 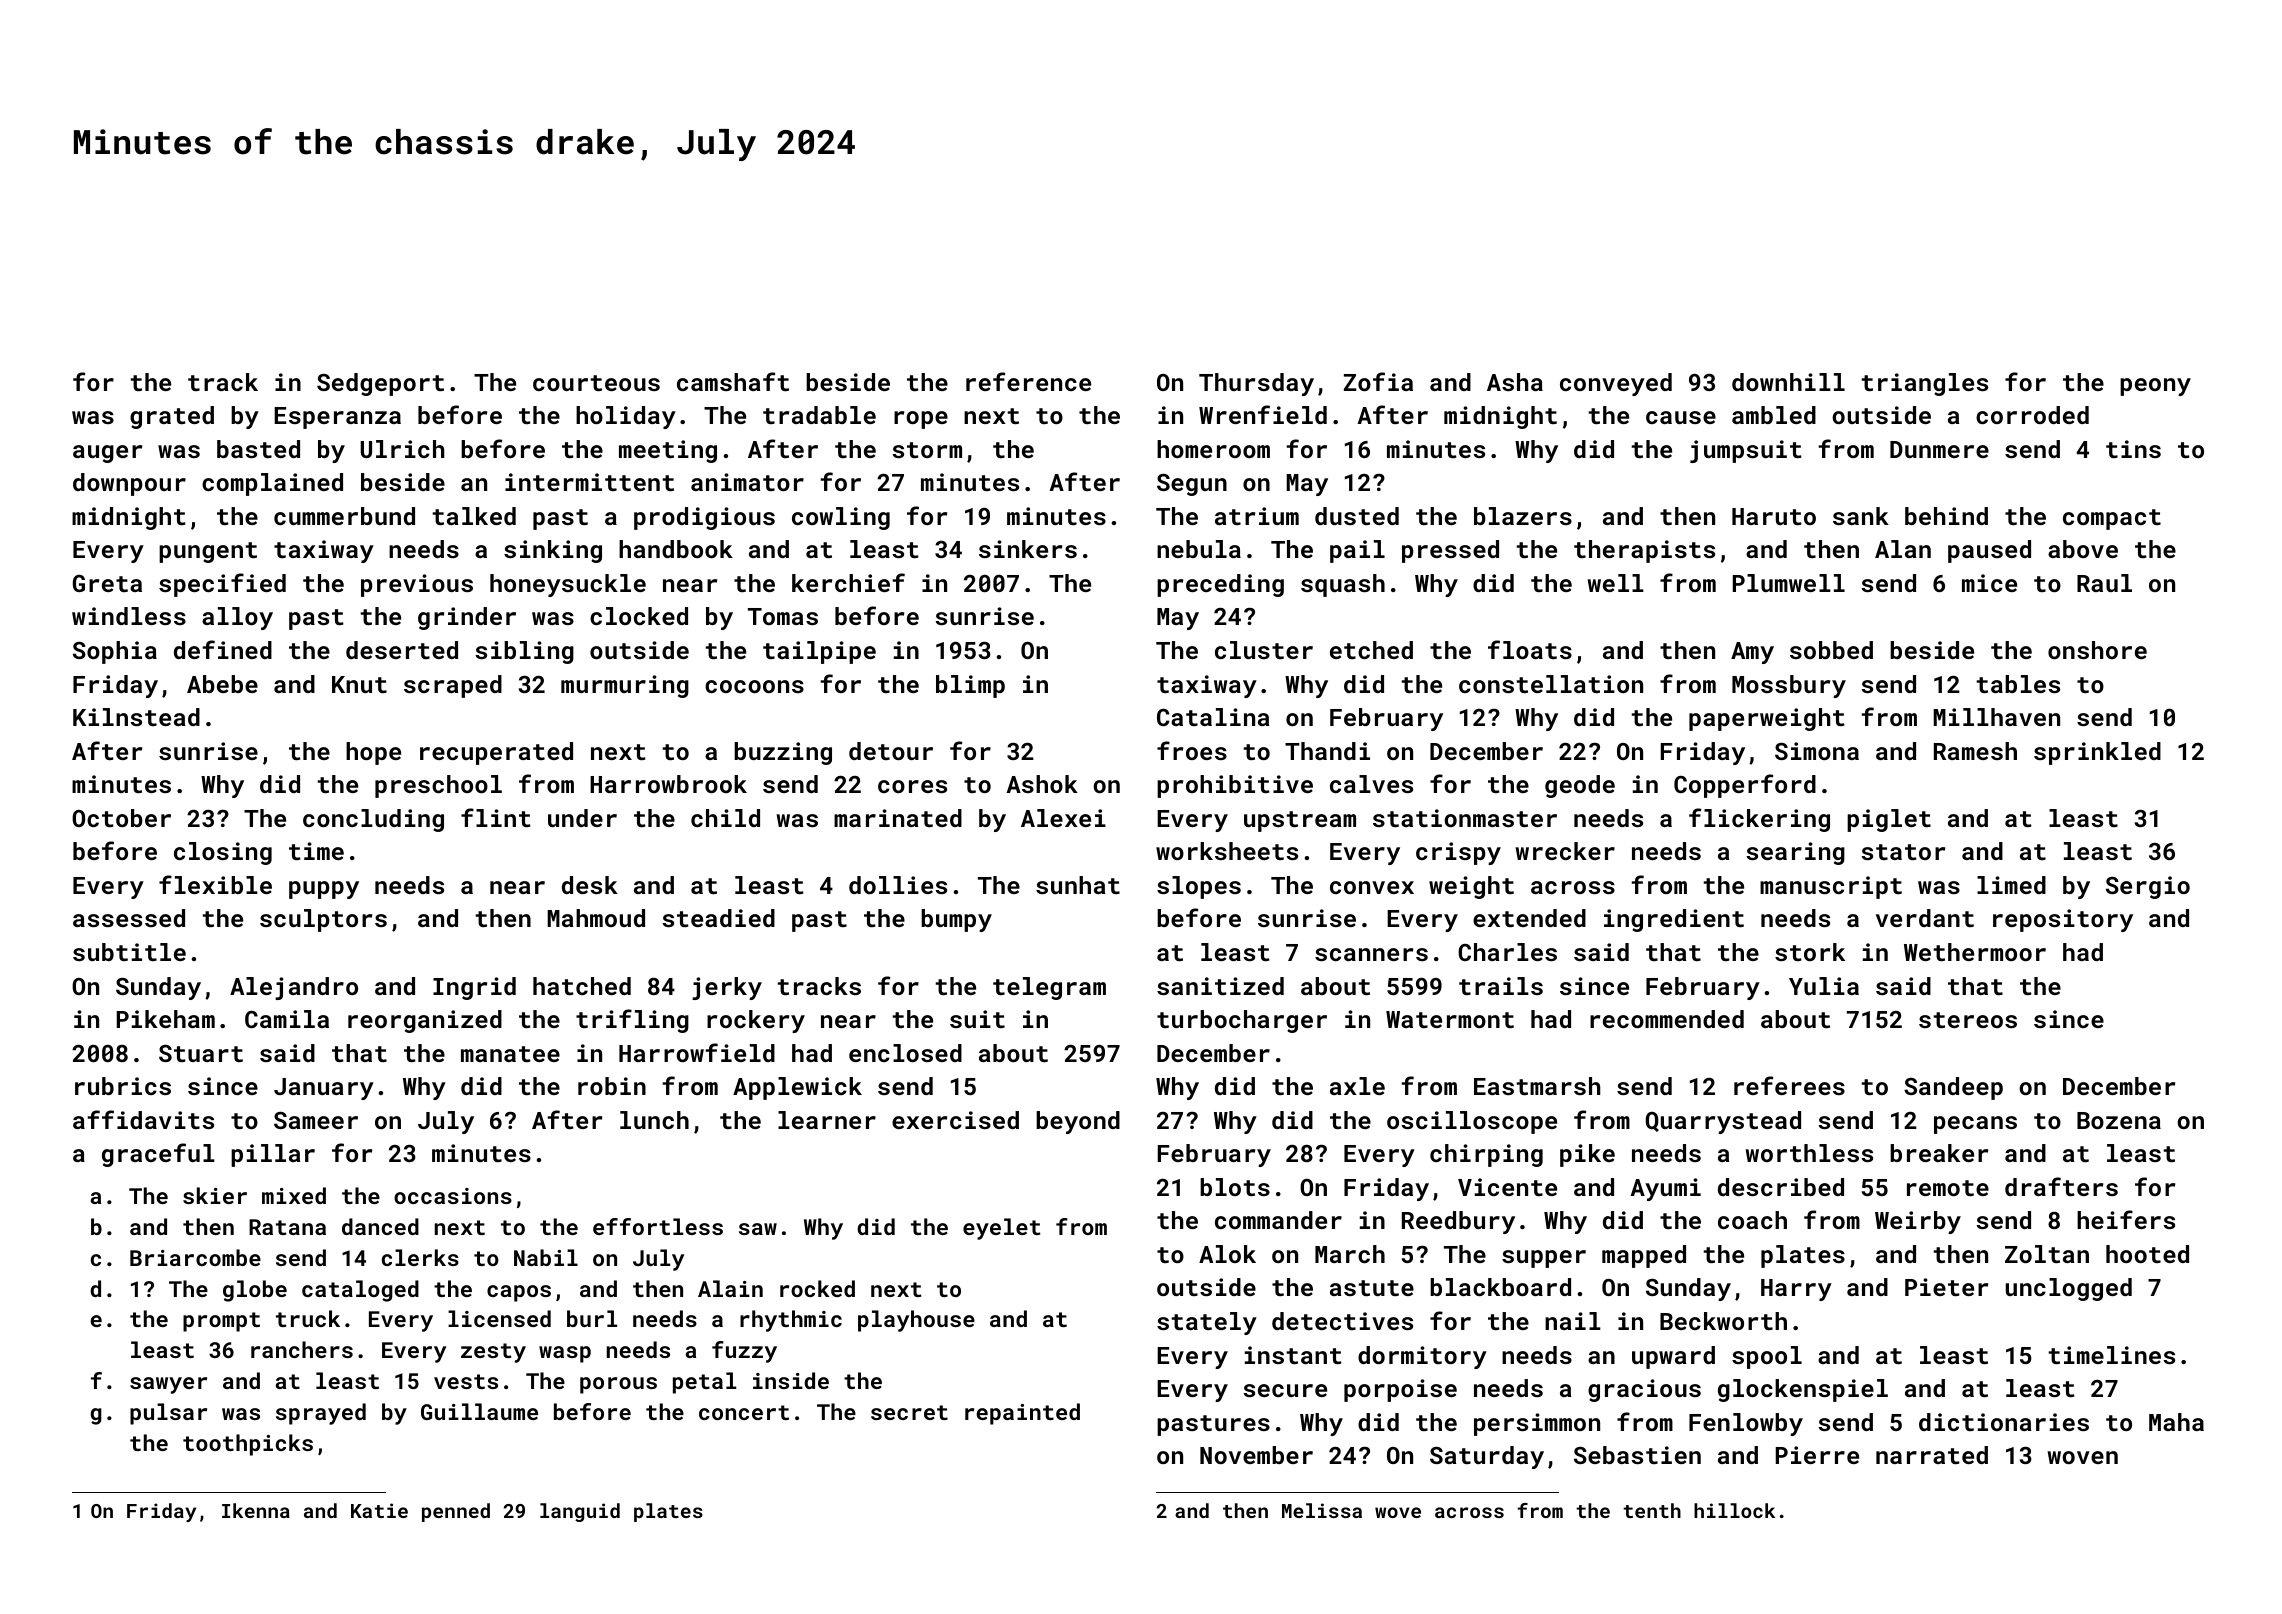 I want to click on Ikenna, so click(x=256, y=1510).
